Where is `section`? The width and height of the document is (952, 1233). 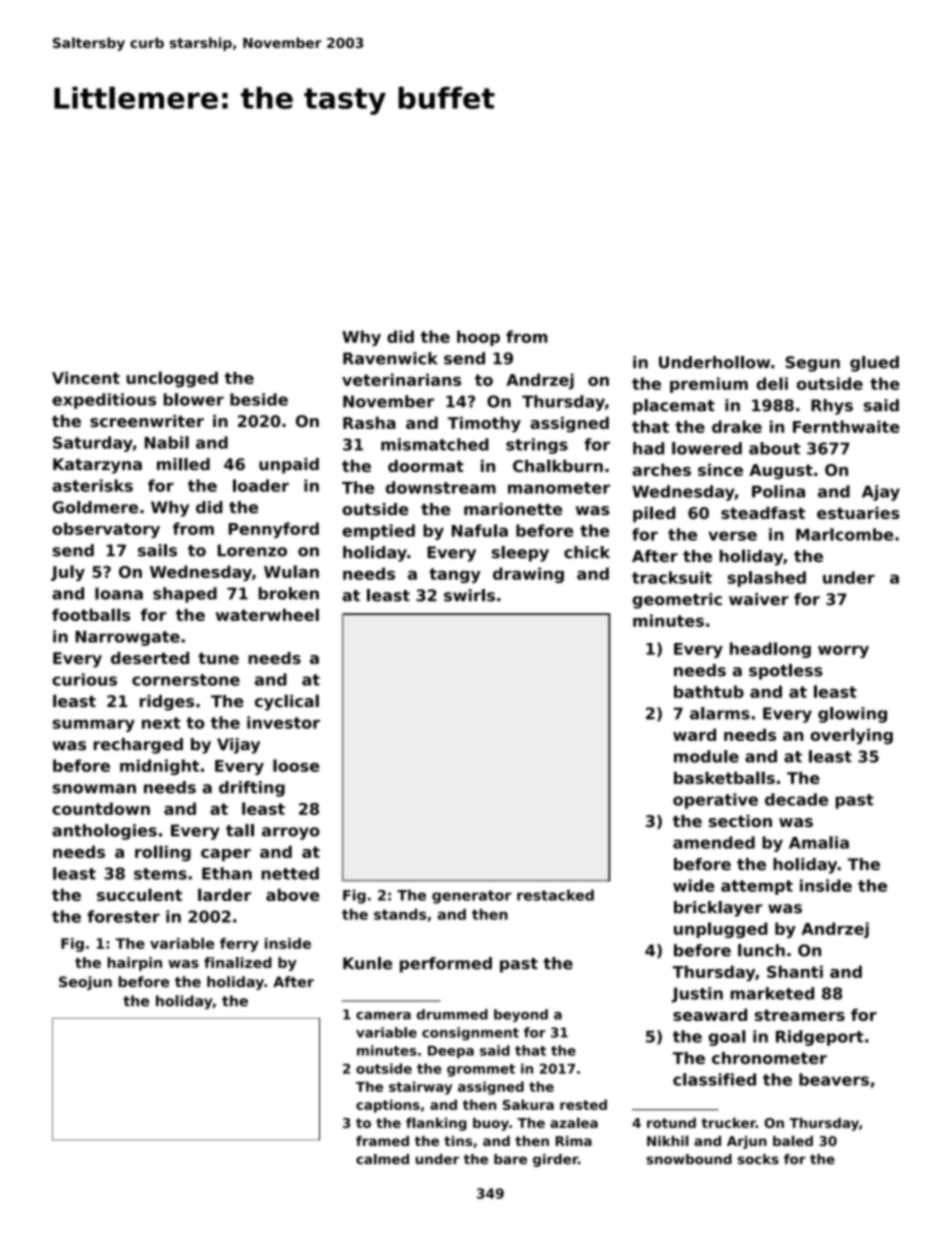
section is located at coordinates (740, 821).
